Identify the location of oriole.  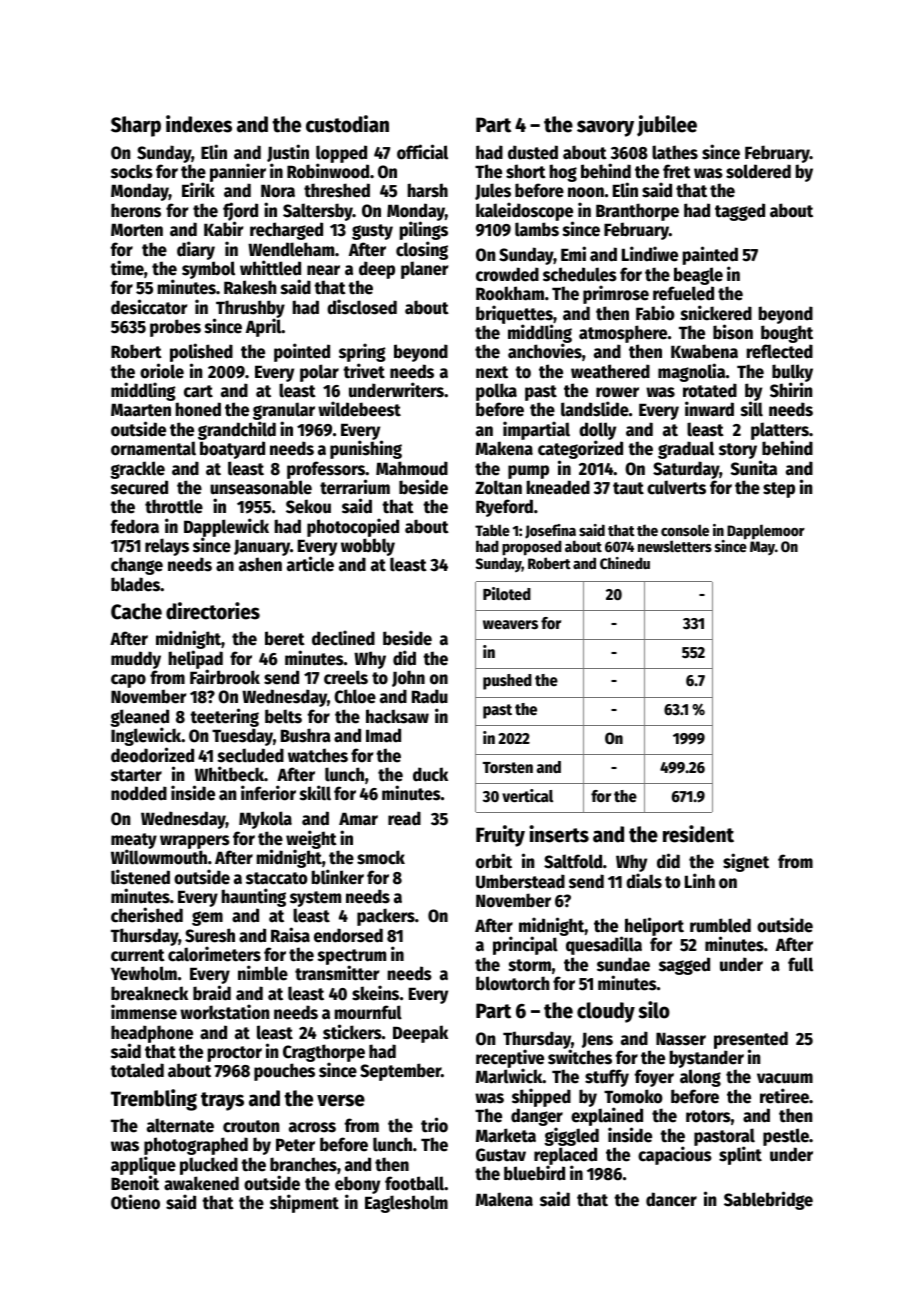
(162, 371).
